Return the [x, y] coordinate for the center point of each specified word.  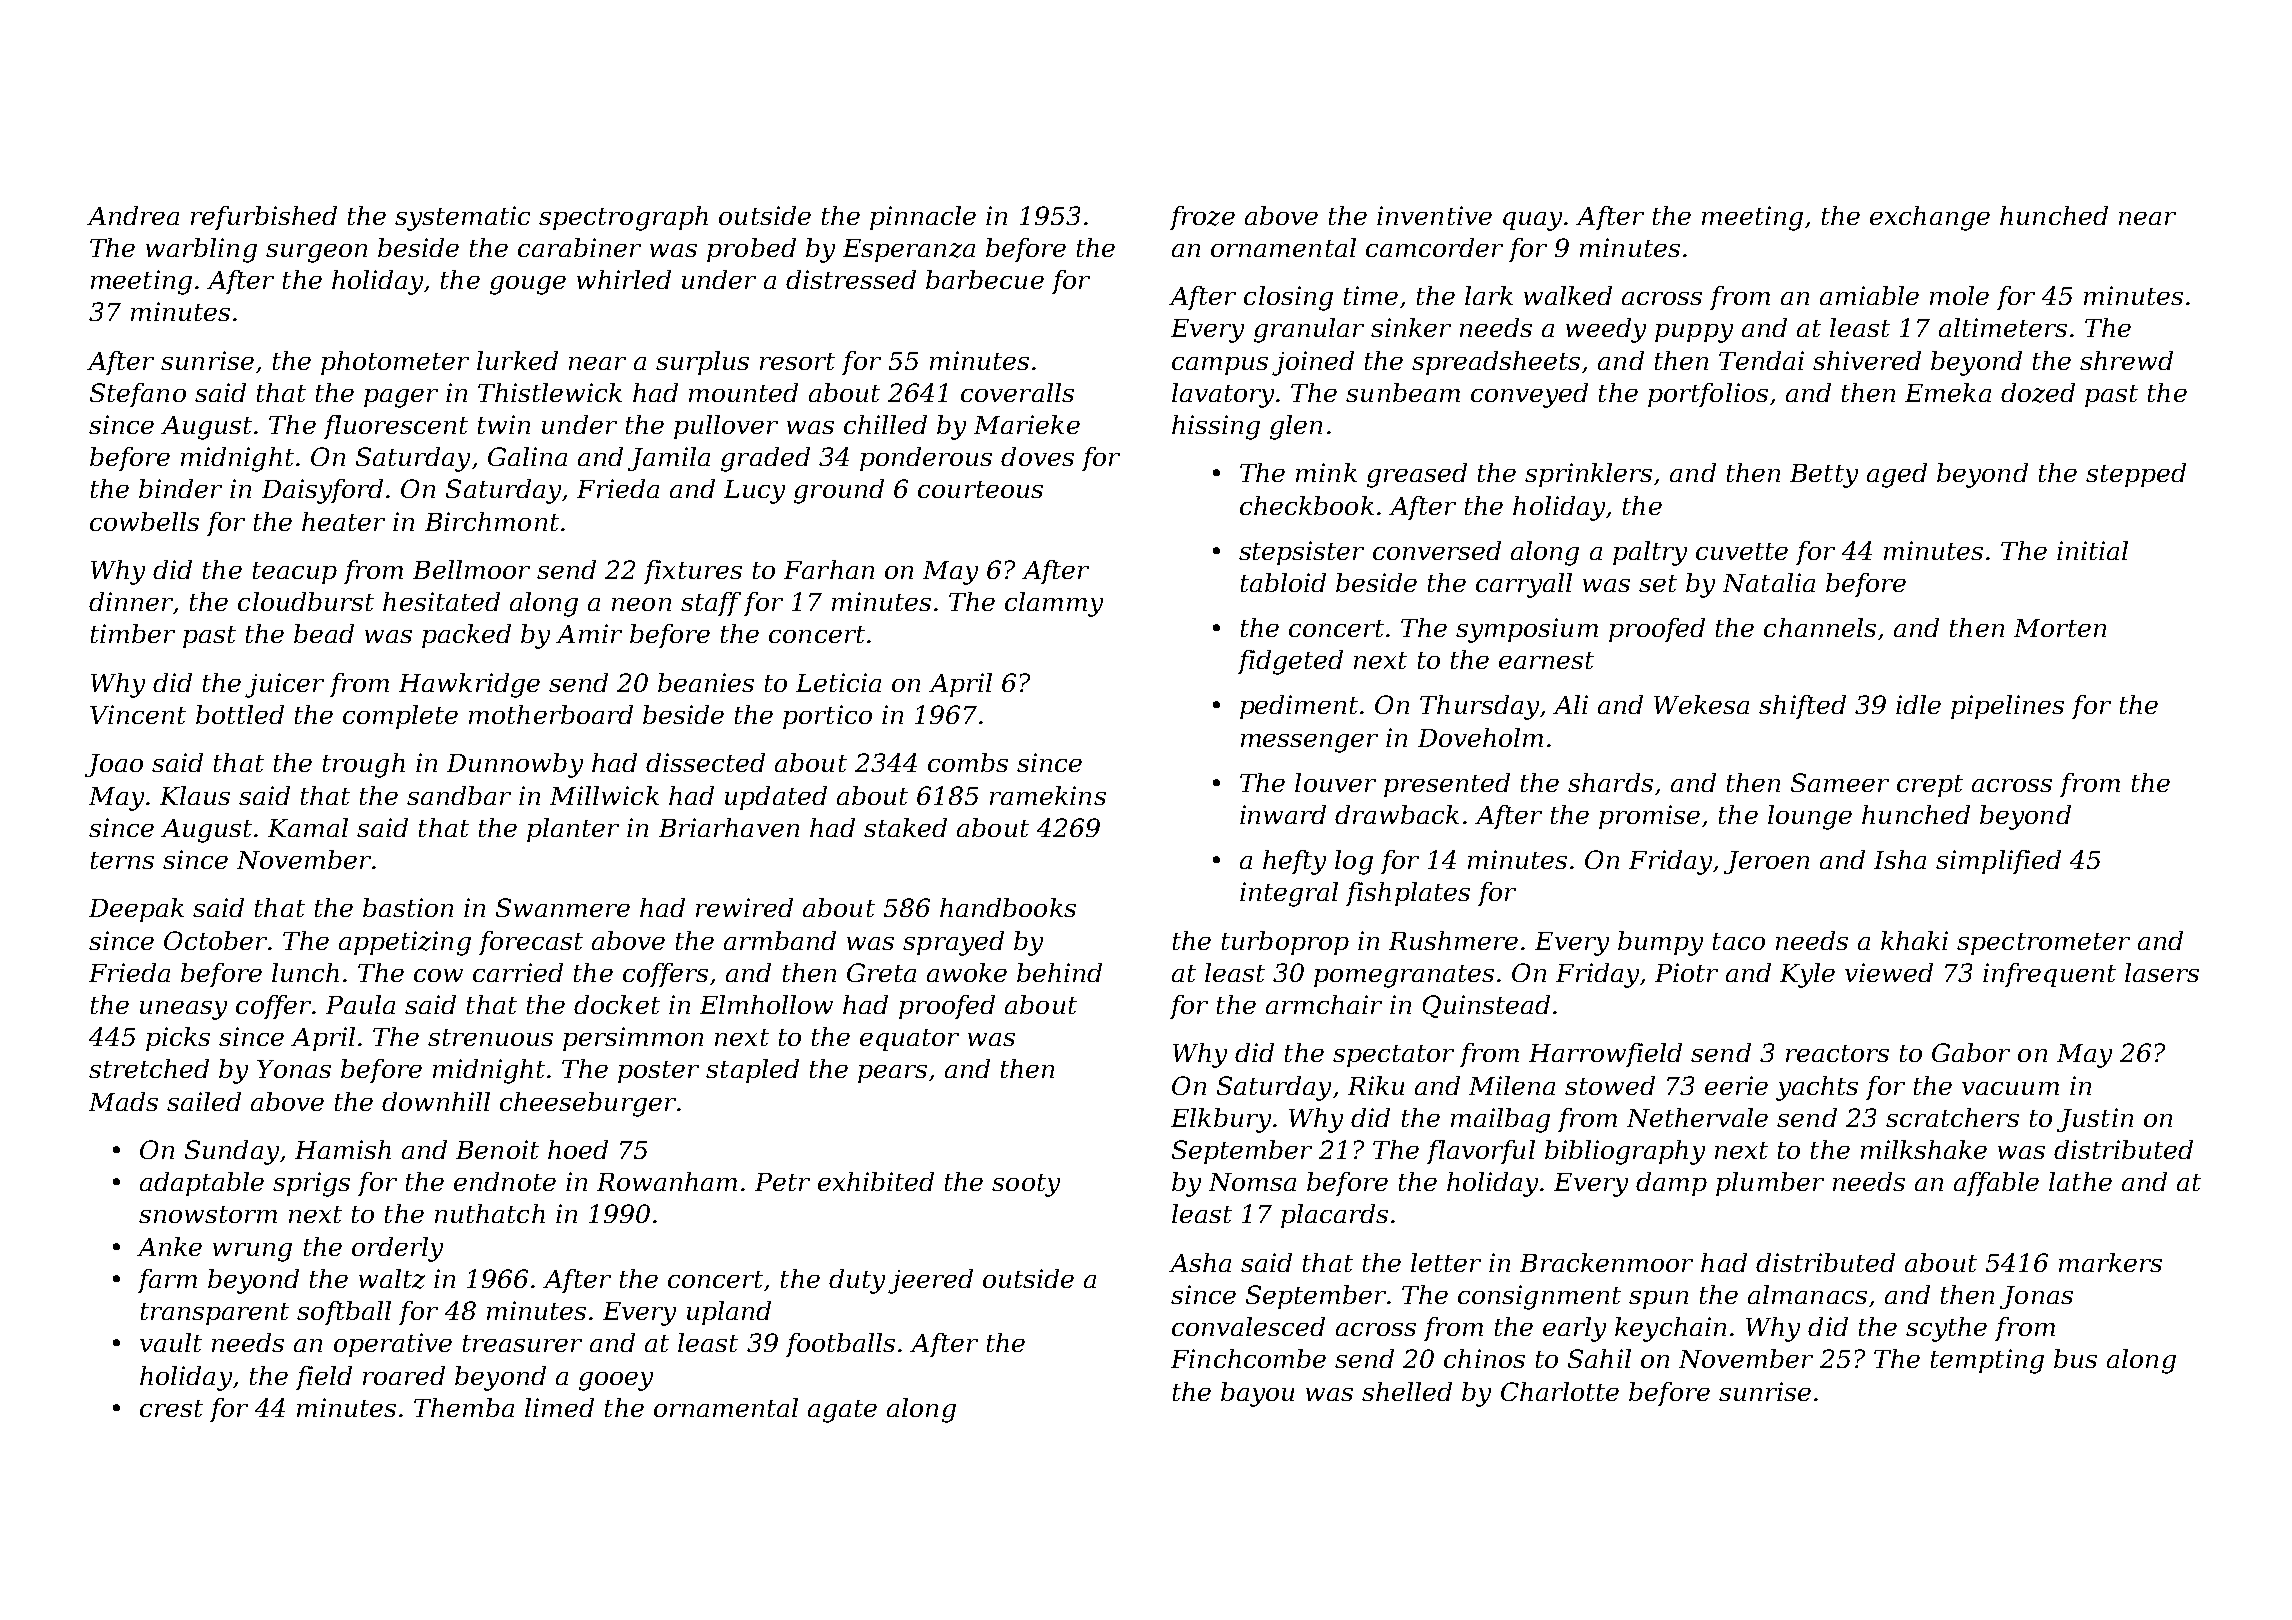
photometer [395, 363]
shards [1610, 782]
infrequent [2049, 975]
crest [171, 1408]
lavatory [1223, 395]
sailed [204, 1101]
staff [711, 604]
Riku [1376, 1085]
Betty [1824, 476]
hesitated [441, 601]
